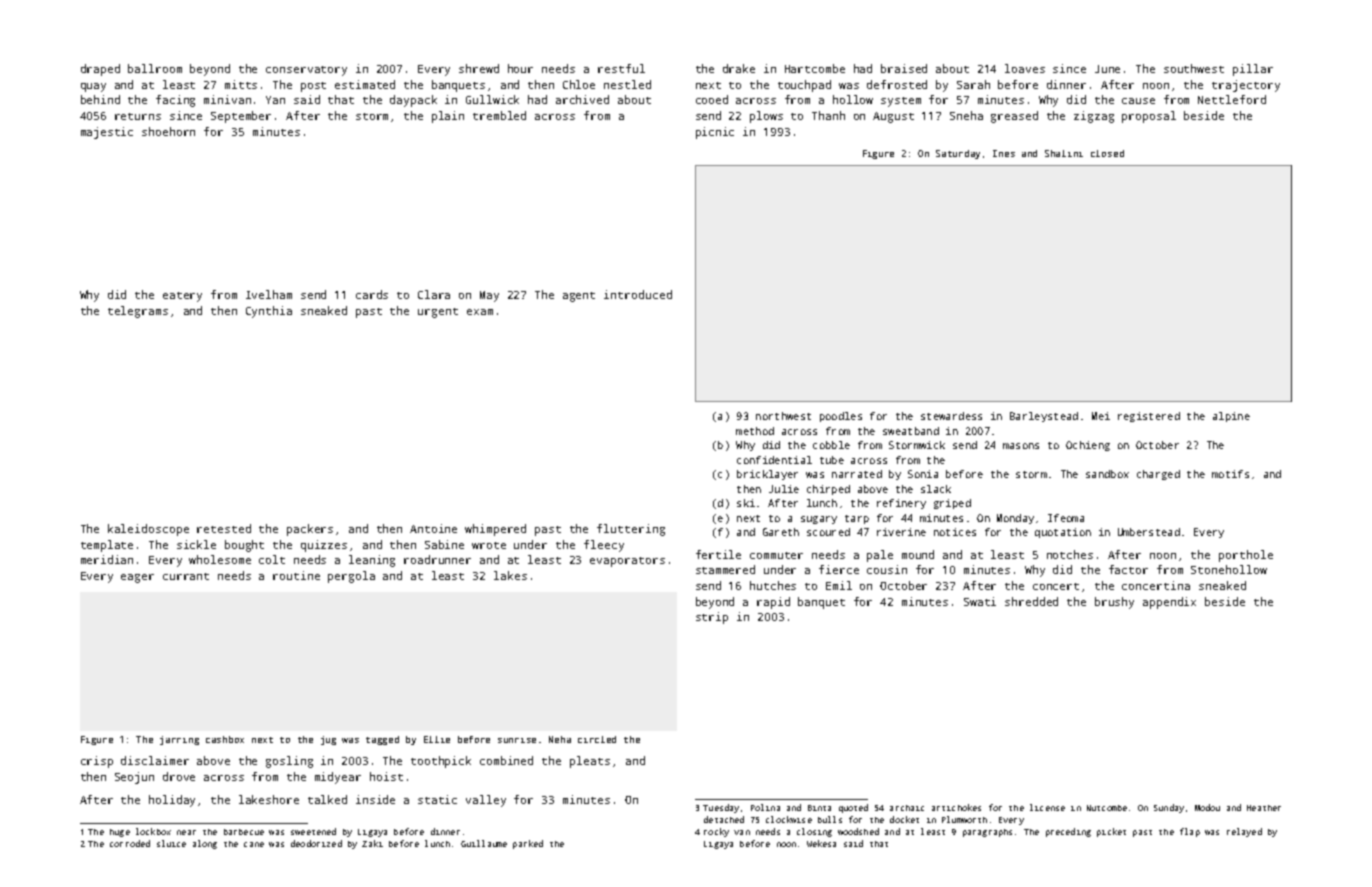 The height and width of the image is (887, 1372). Describe the element at coordinates (1232, 99) in the image. I see `Nettleford` at that location.
